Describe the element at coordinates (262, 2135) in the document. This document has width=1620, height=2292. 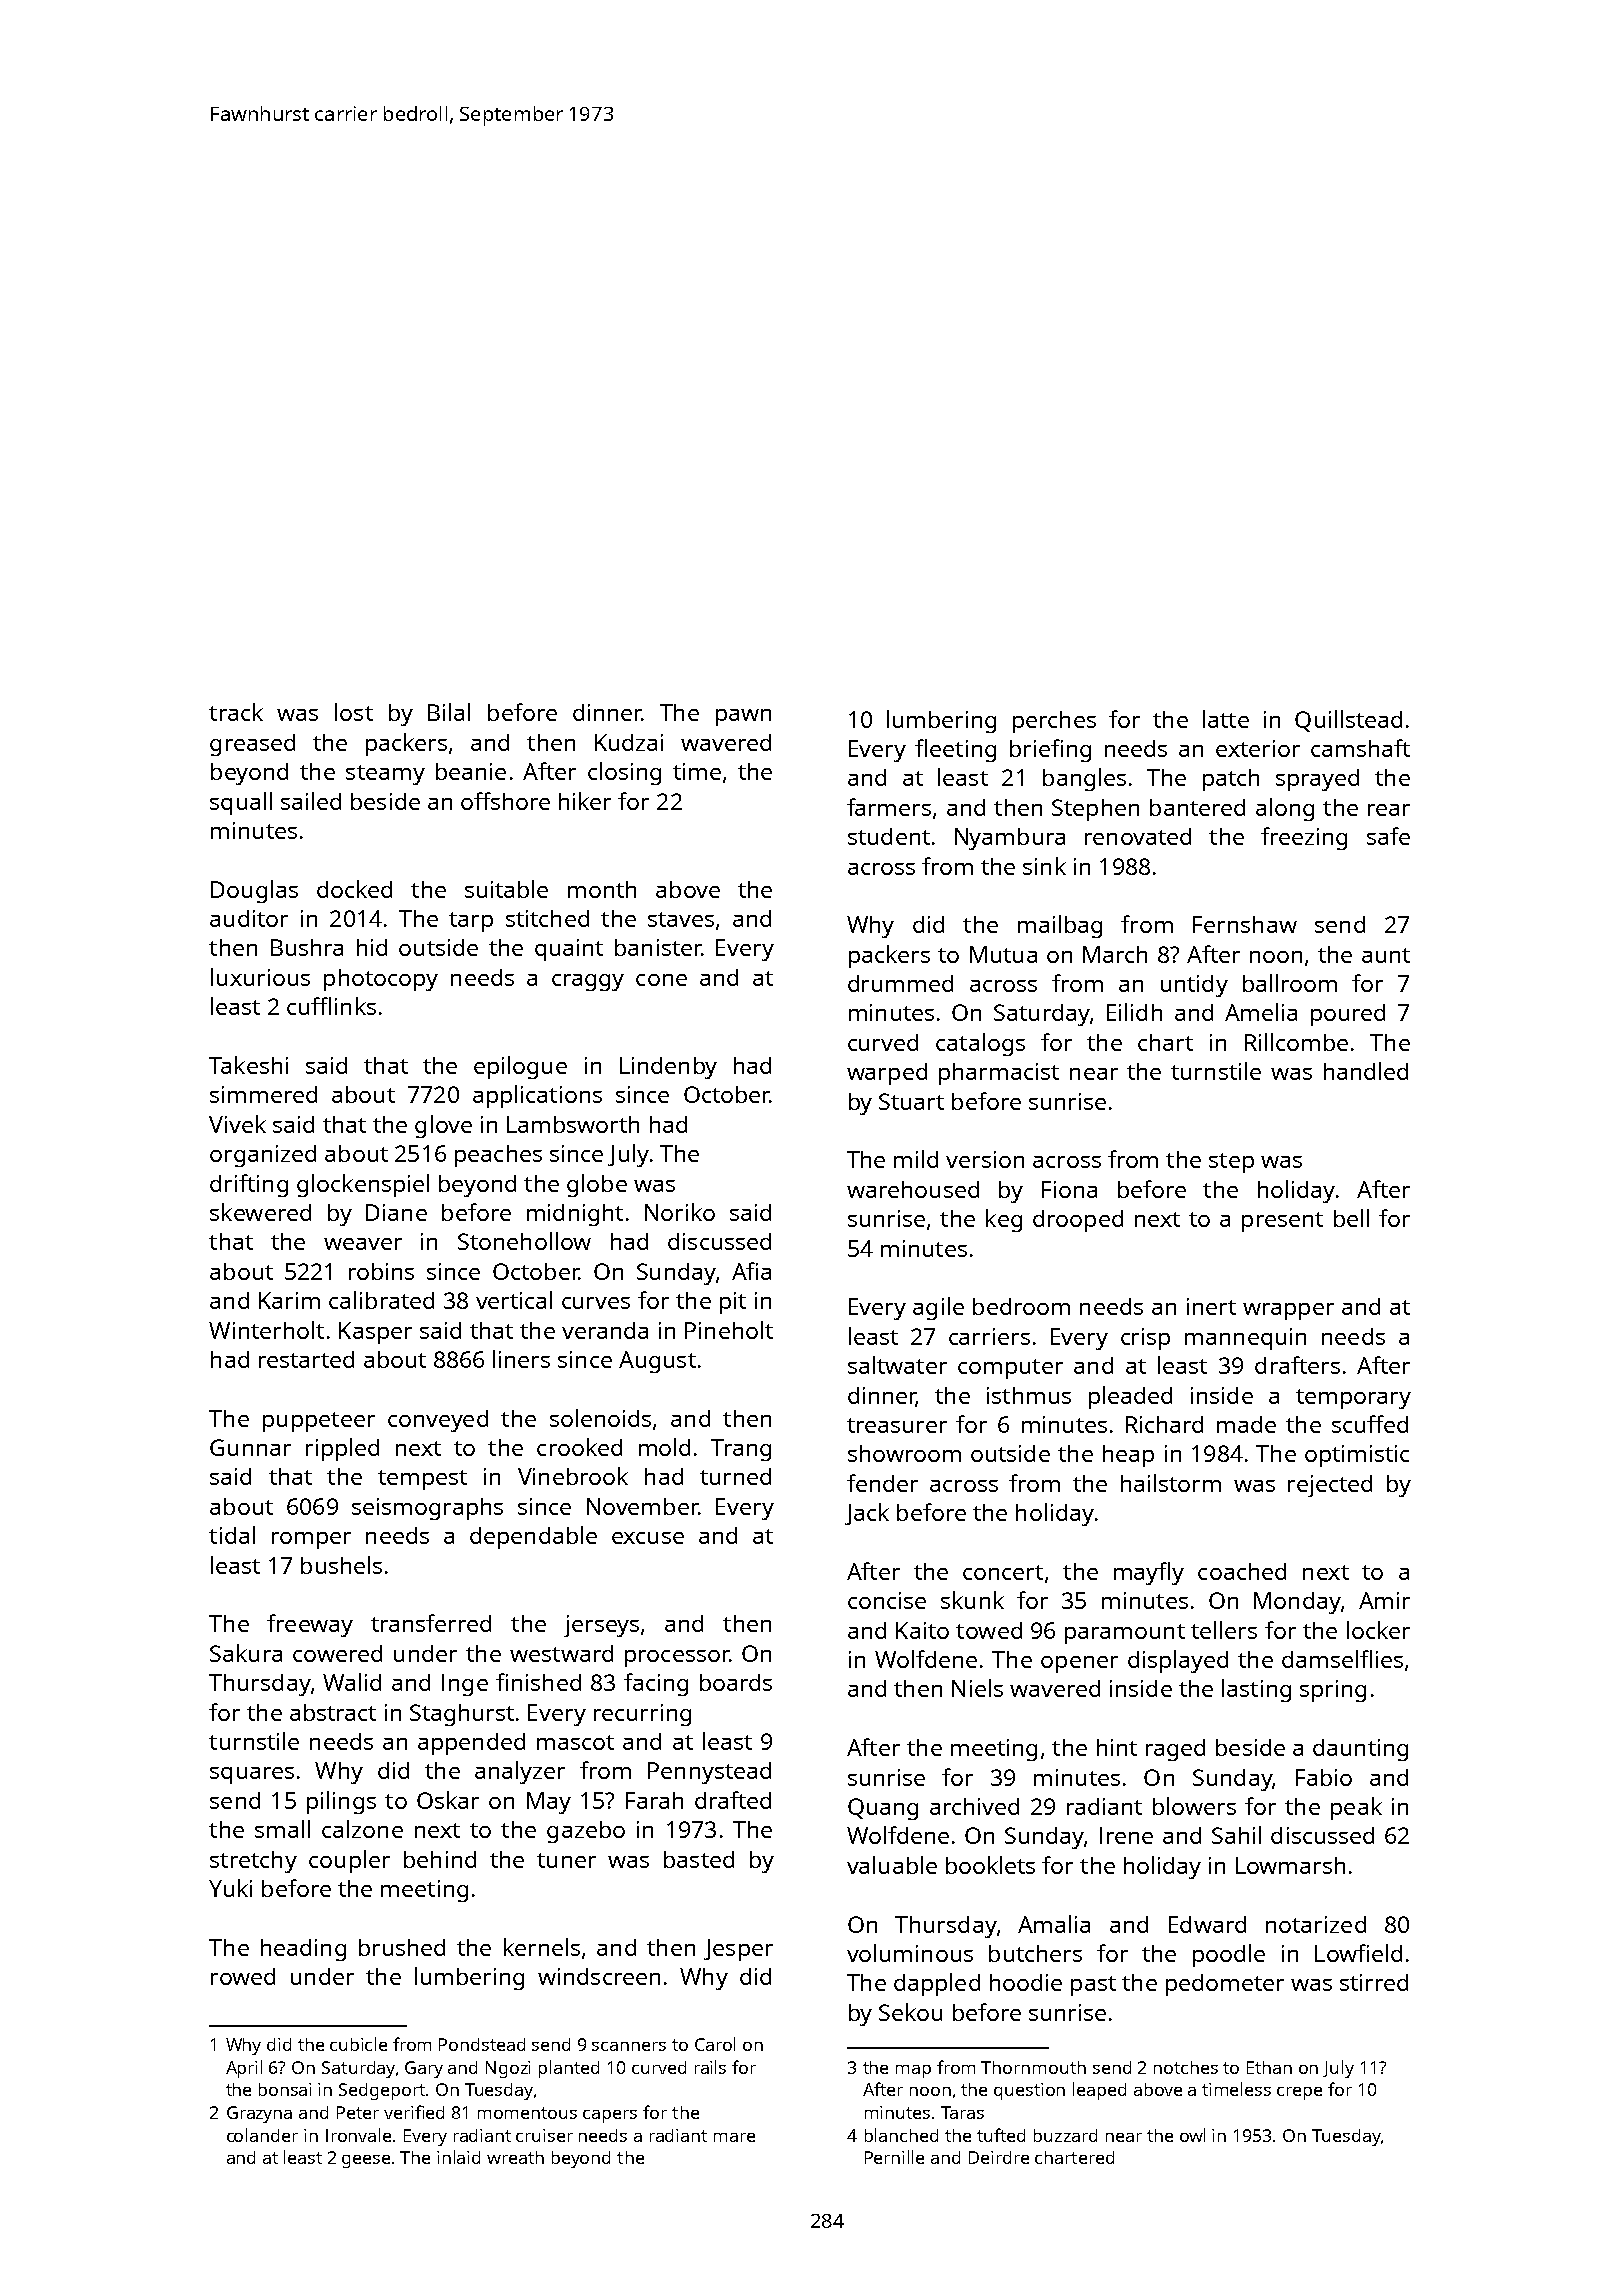
I see `colander` at that location.
